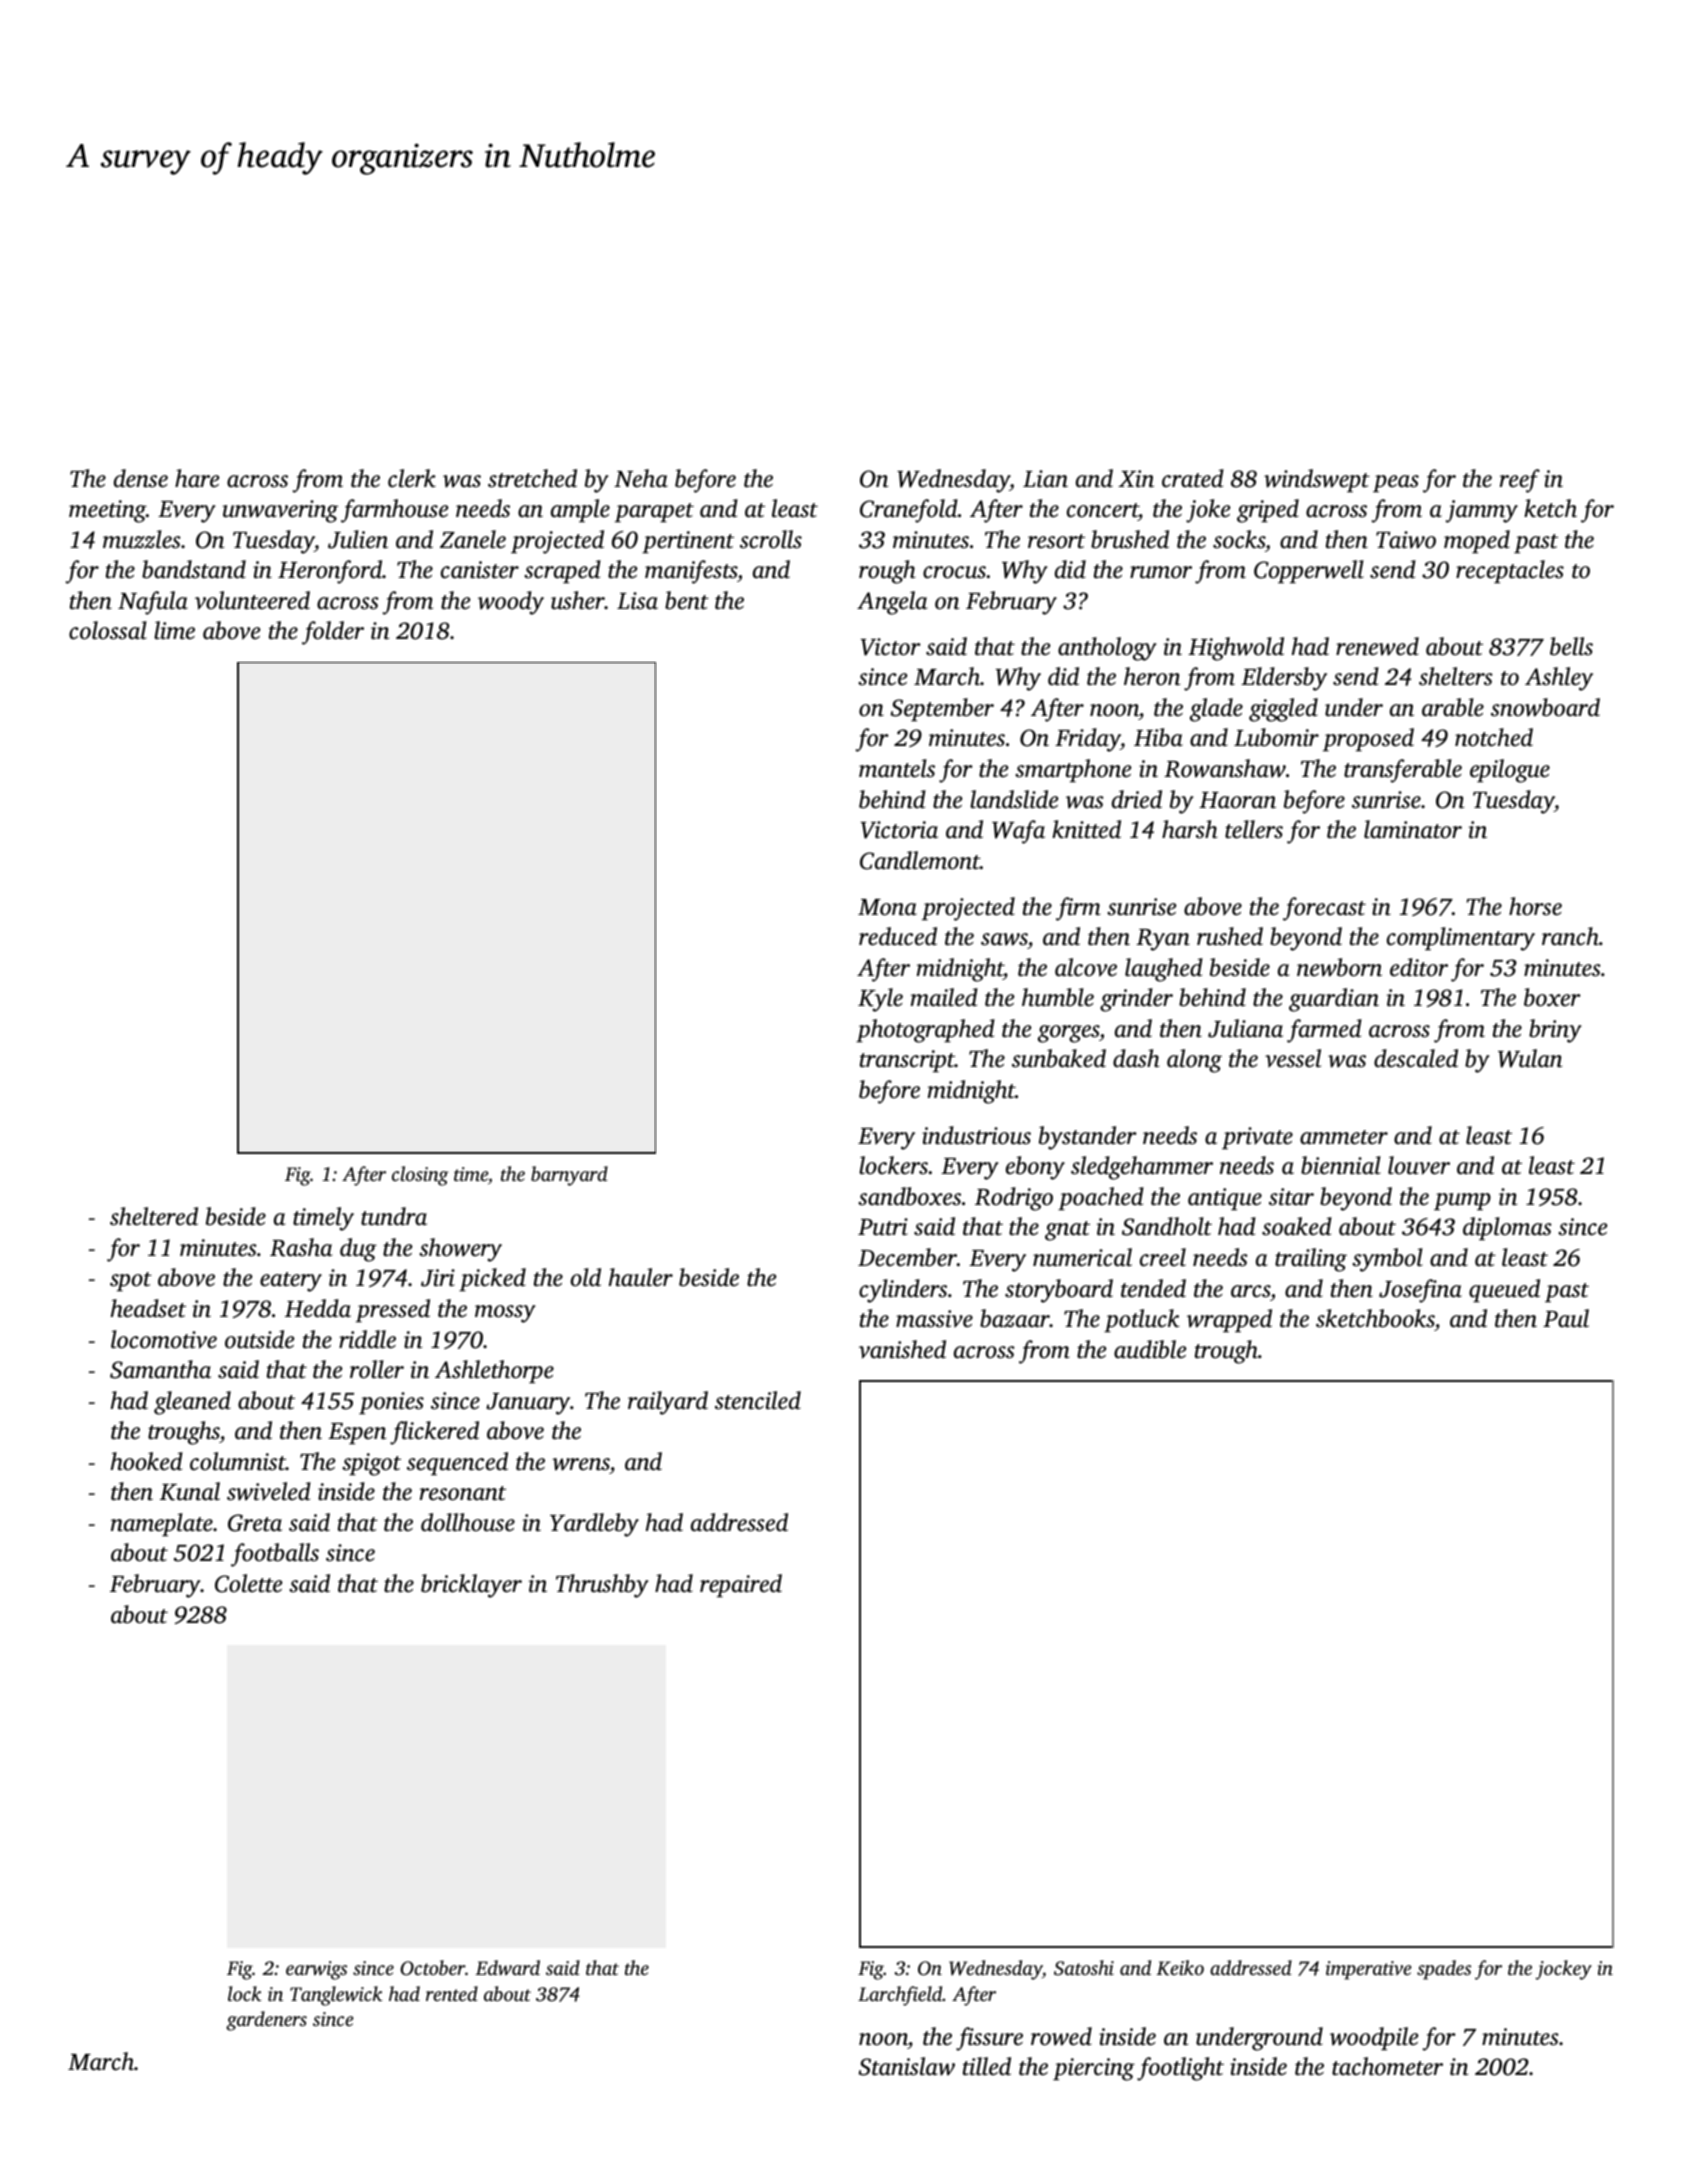 The width and height of the screenshot is (1683, 2178). What do you see at coordinates (249, 1583) in the screenshot?
I see `Colette` at bounding box center [249, 1583].
